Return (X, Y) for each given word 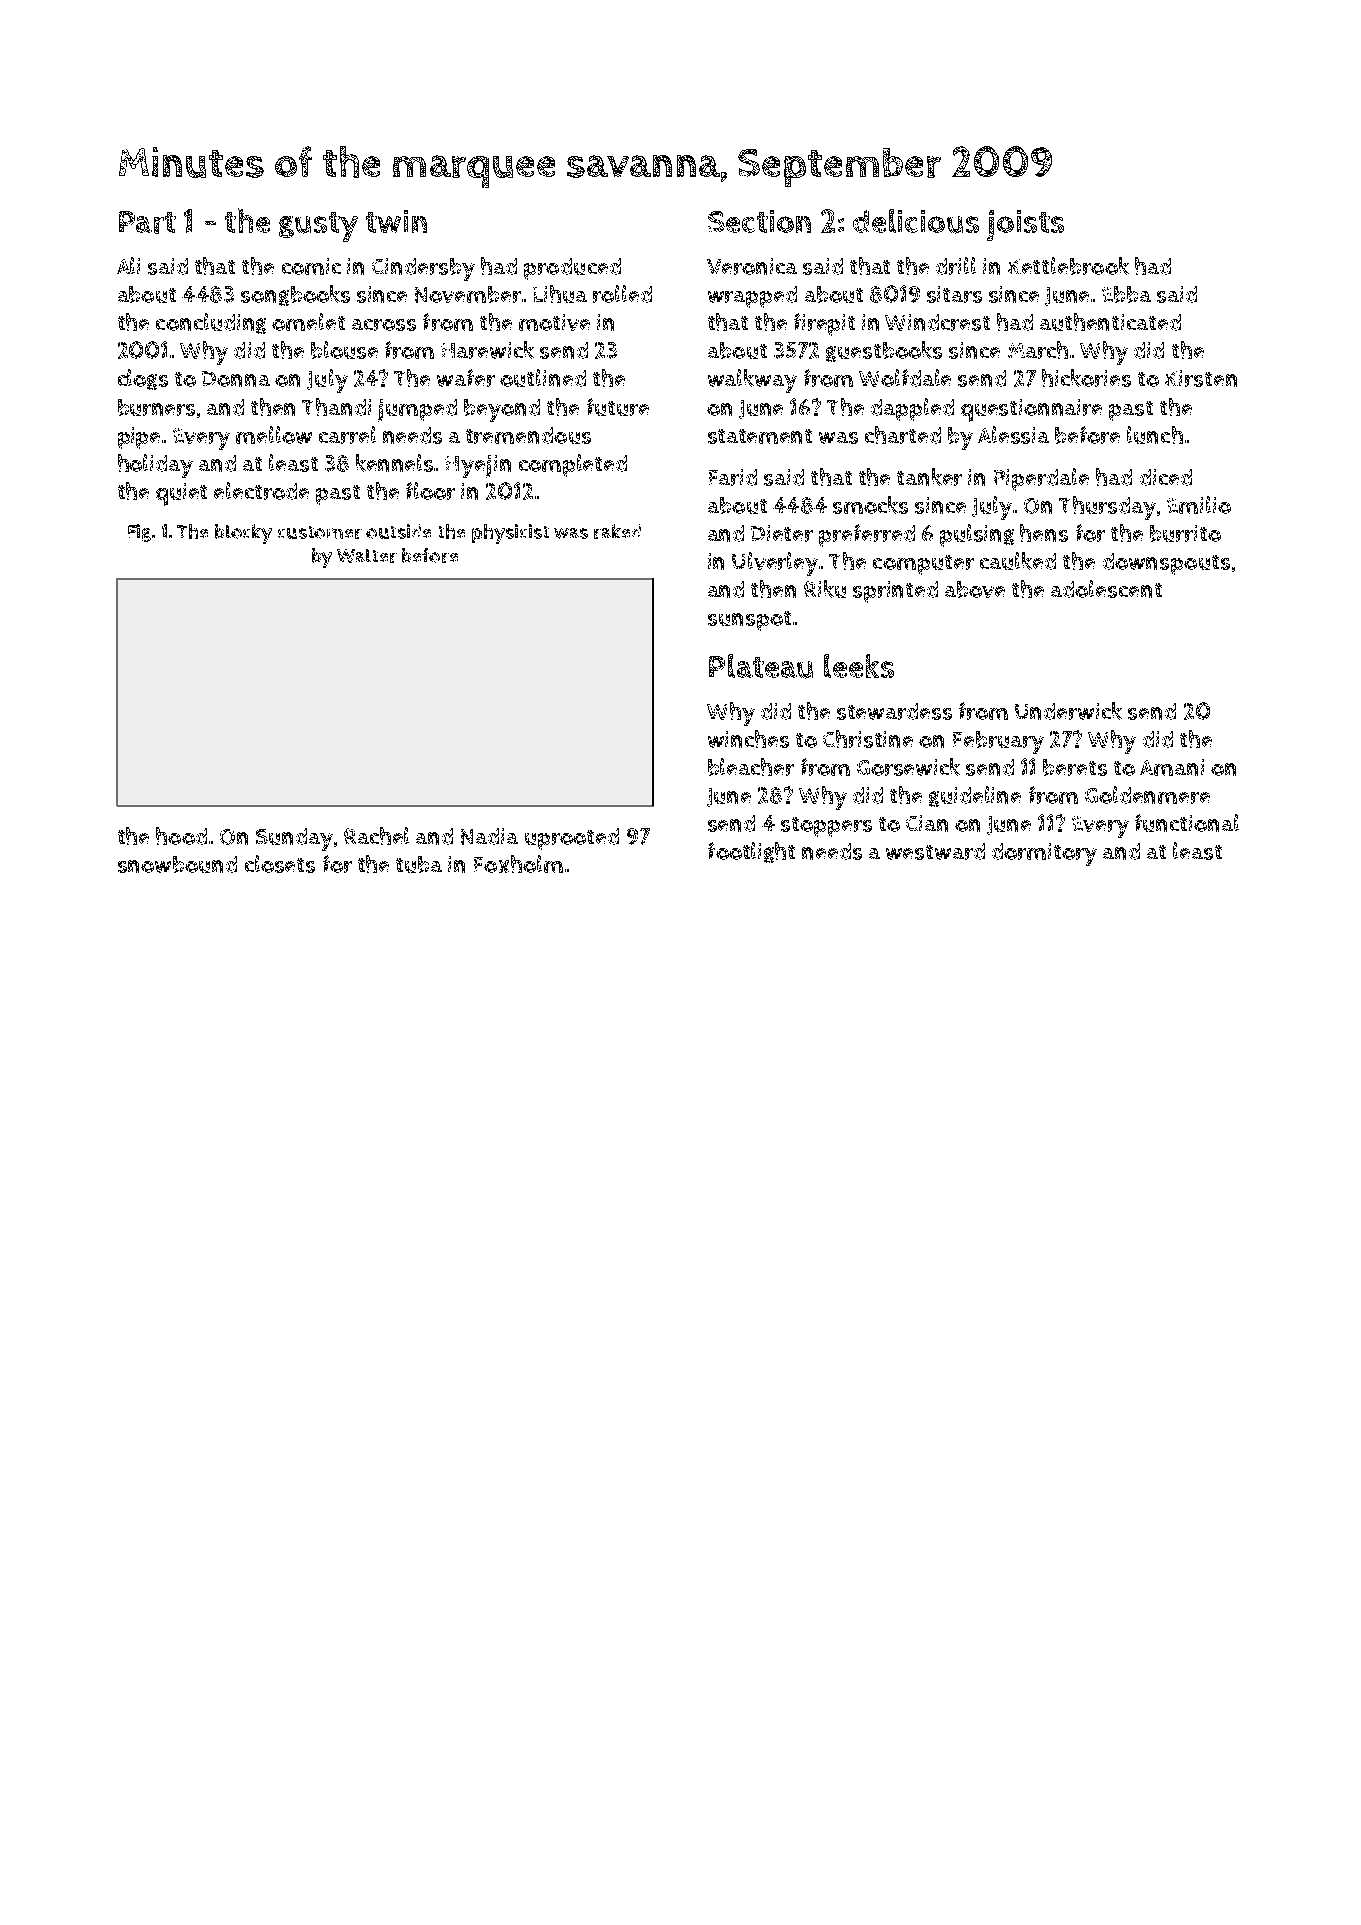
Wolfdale (905, 378)
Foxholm (518, 864)
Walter (367, 556)
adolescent (1106, 589)
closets (280, 864)
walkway (752, 381)
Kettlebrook (1068, 266)
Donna (236, 379)
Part (147, 222)
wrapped (752, 297)
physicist (510, 534)
